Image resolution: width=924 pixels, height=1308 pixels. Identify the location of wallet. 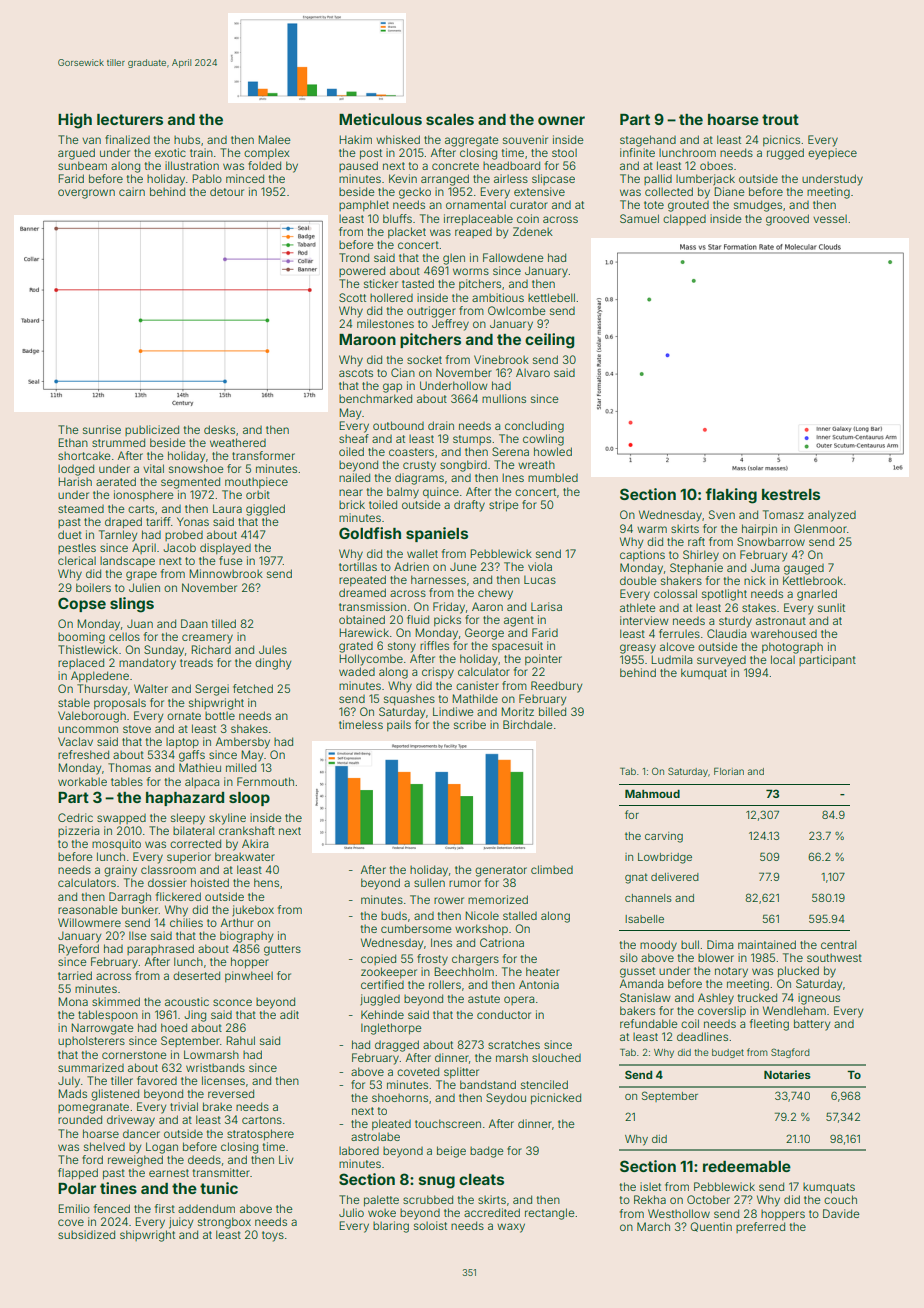
(422, 553).
